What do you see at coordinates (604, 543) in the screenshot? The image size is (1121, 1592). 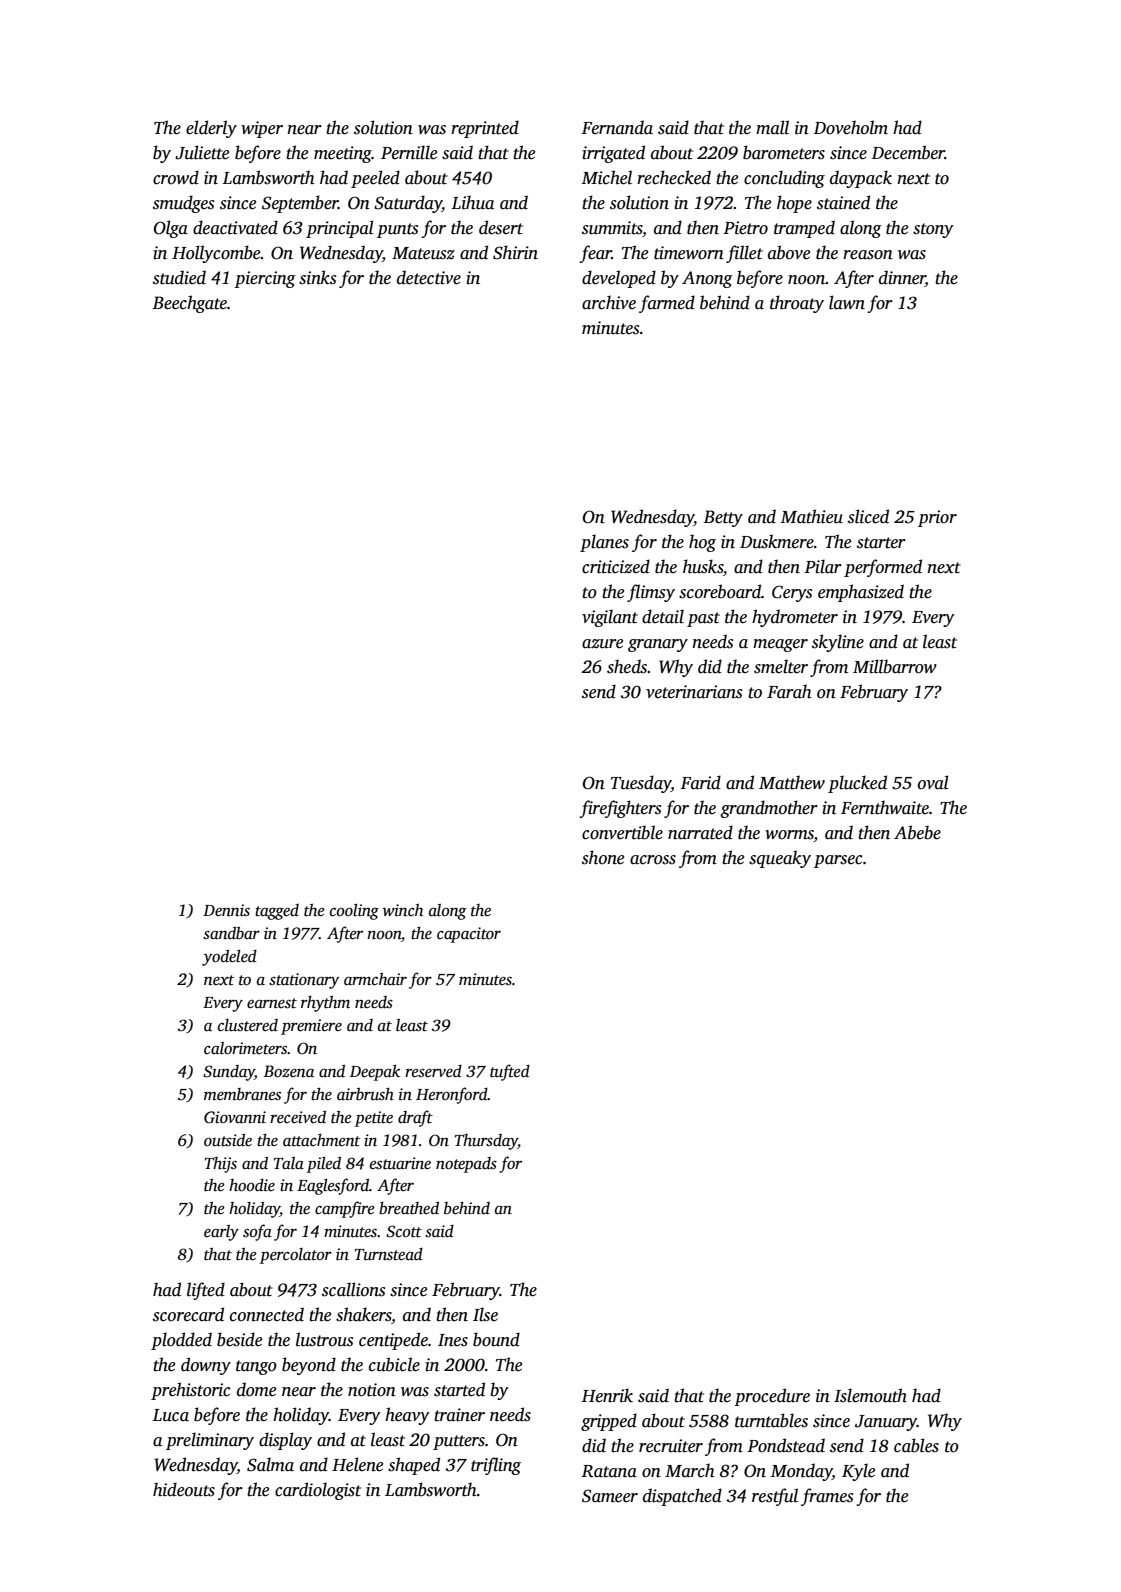 I see `planes` at bounding box center [604, 543].
